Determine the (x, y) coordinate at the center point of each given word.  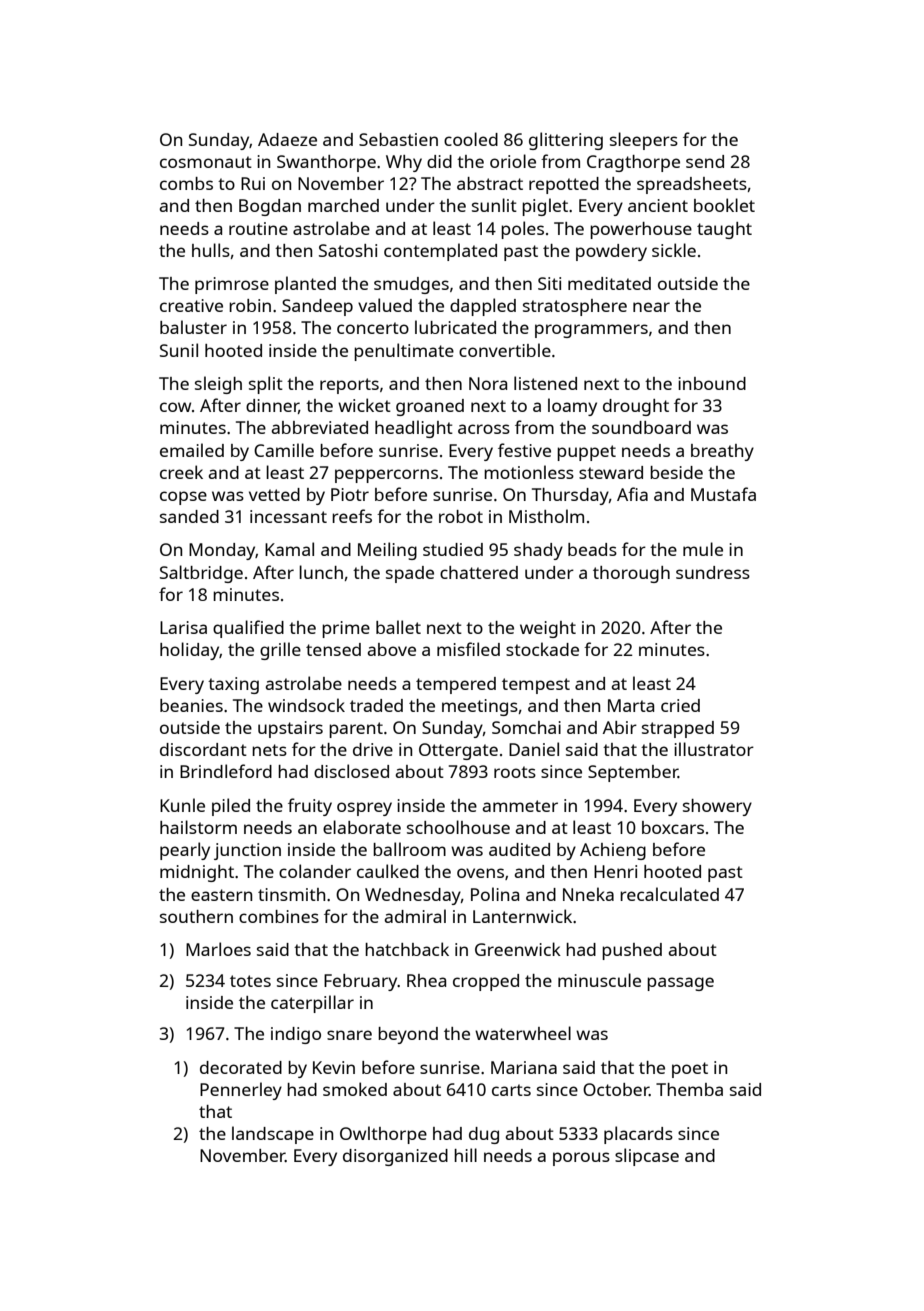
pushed (632, 951)
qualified (248, 629)
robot (461, 516)
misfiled (468, 649)
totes (250, 981)
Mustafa (723, 494)
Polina (495, 894)
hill (465, 1155)
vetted (274, 494)
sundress (713, 572)
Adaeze (287, 139)
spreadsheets (692, 185)
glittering (566, 141)
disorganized (395, 1157)
